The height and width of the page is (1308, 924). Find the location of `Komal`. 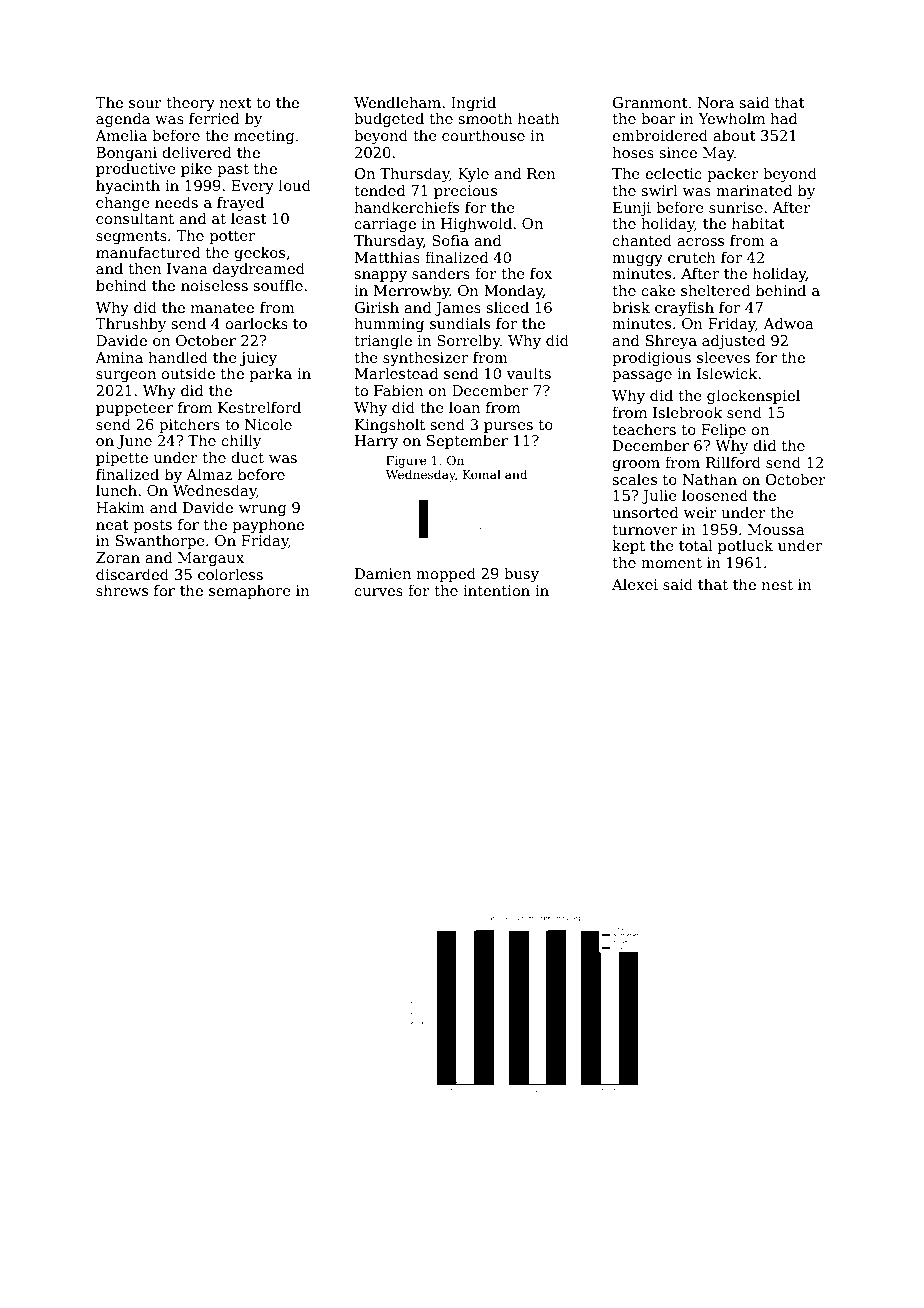

Komal is located at coordinates (482, 474).
